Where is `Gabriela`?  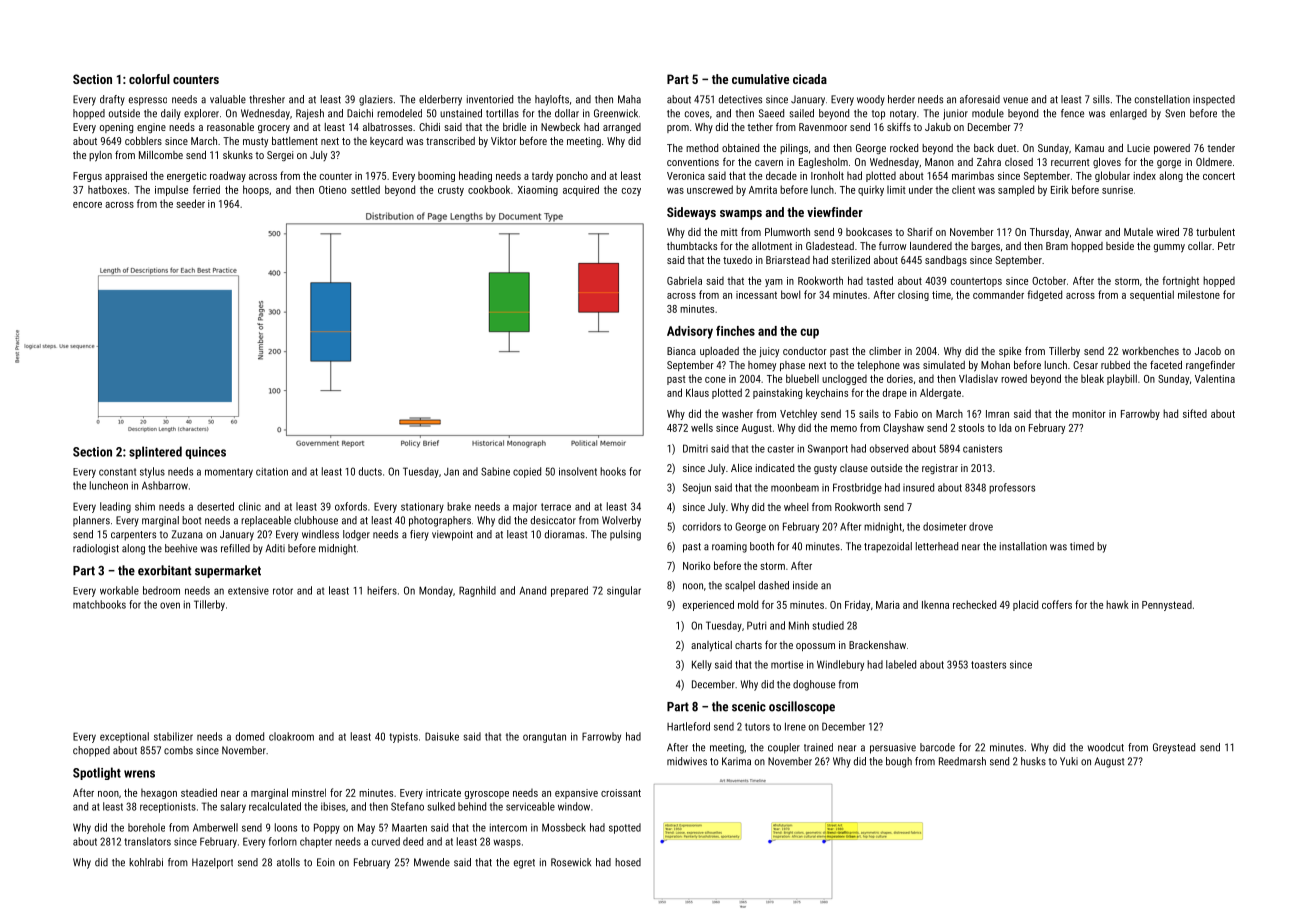 Gabriela is located at coordinates (684, 280).
